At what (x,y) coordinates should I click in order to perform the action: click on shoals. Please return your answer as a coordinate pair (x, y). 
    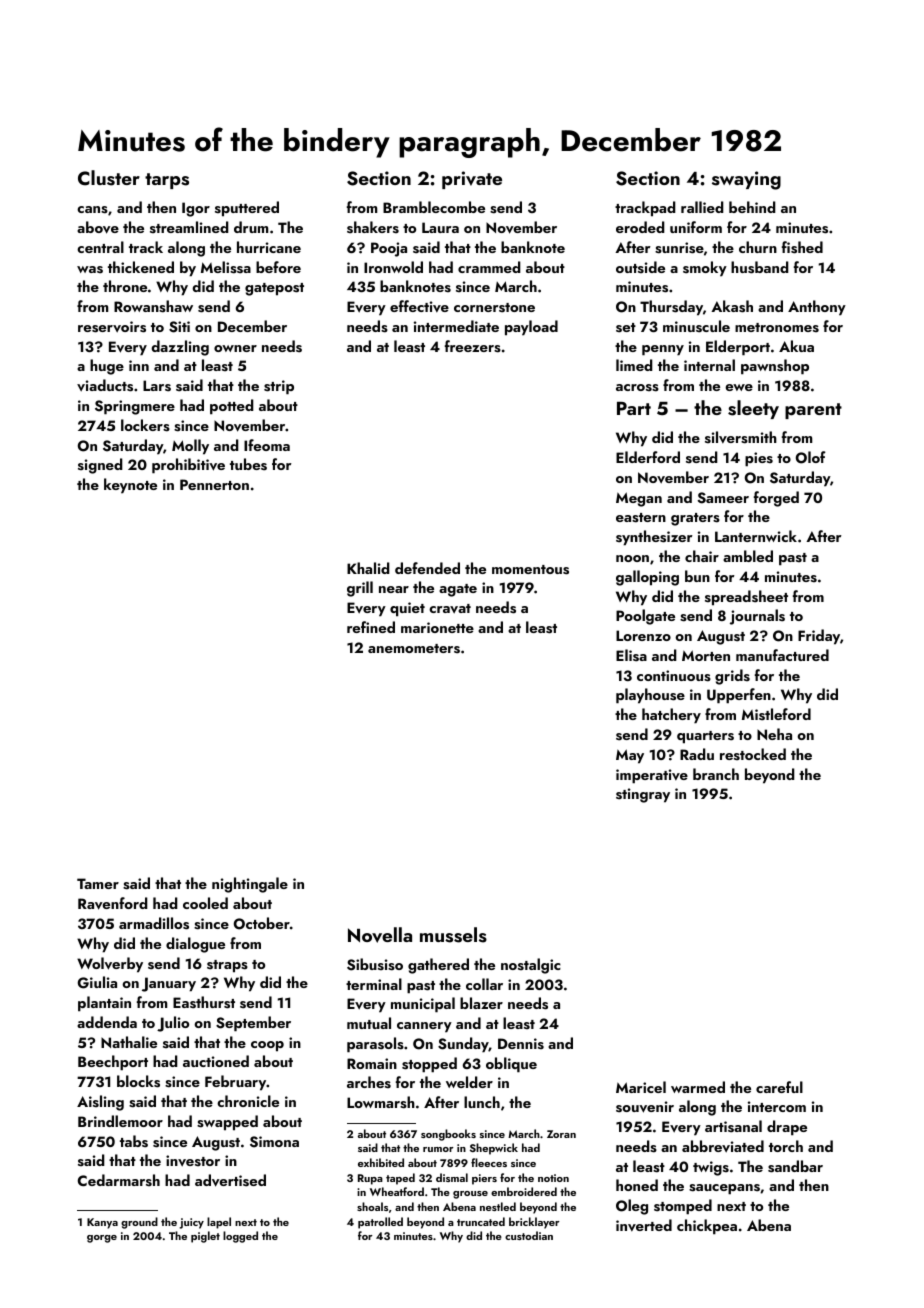
    Looking at the image, I should click on (372, 1206).
